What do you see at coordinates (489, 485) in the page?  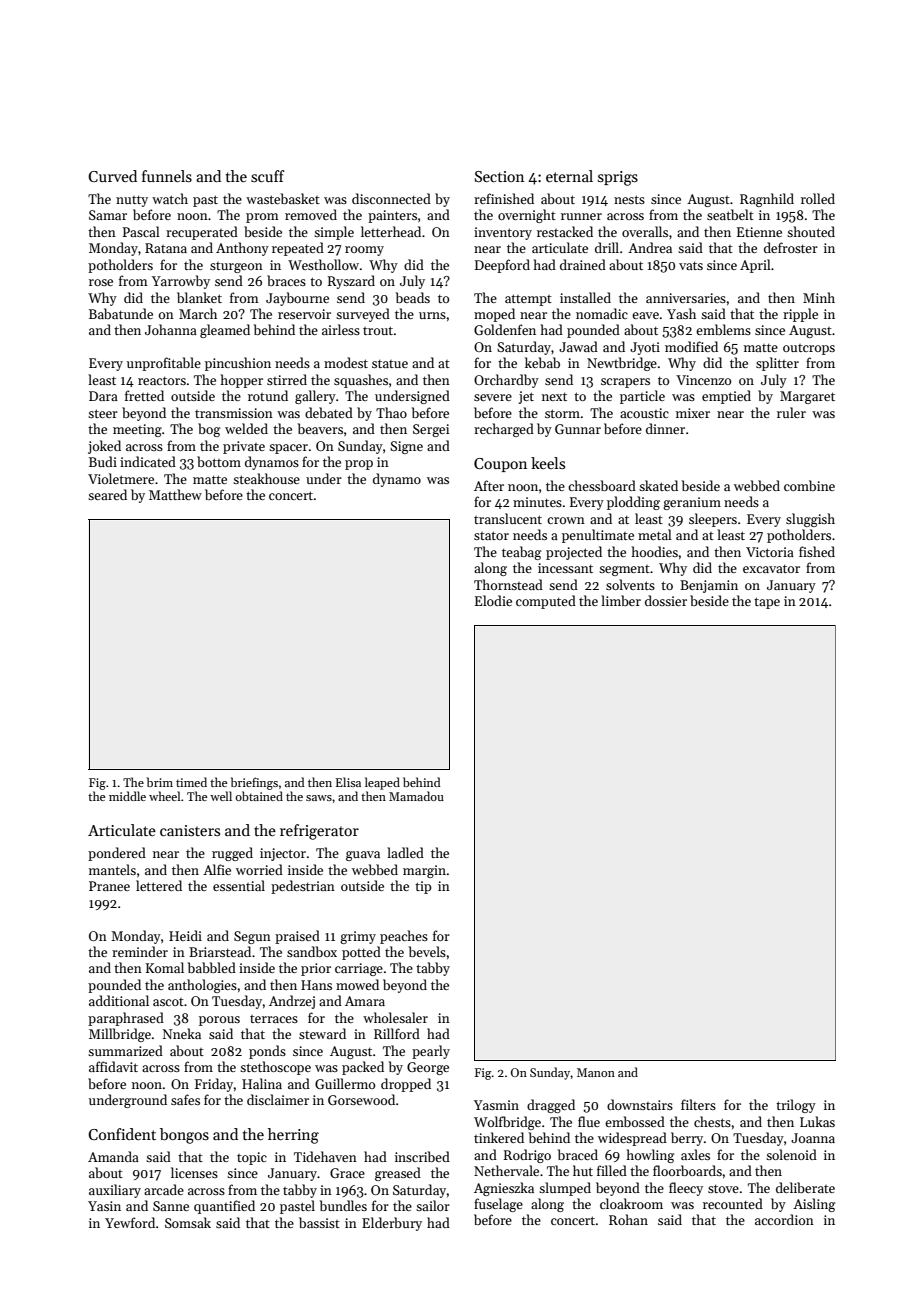 I see `After` at bounding box center [489, 485].
